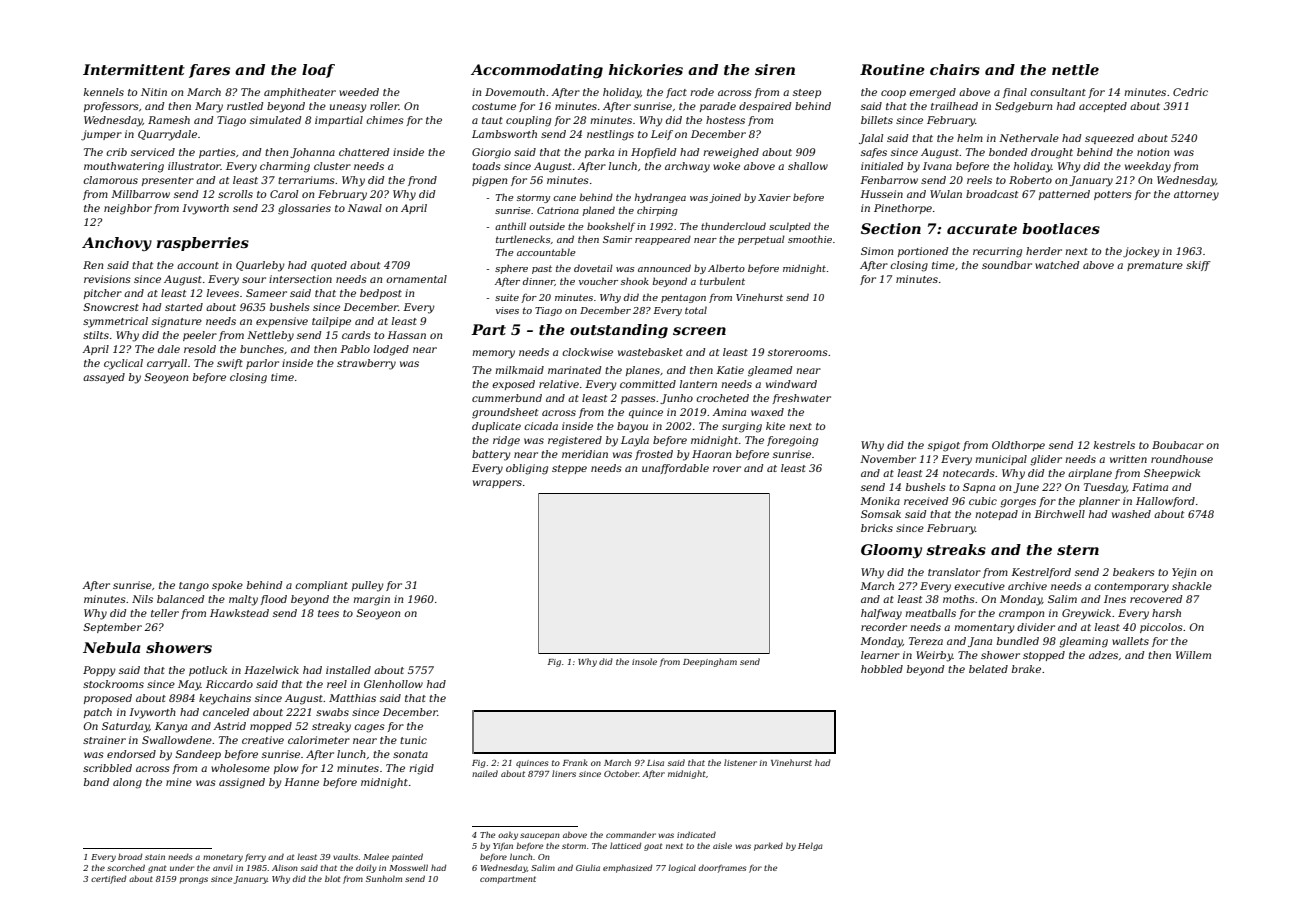 This document has width=1308, height=924. Describe the element at coordinates (722, 281) in the document. I see `turbulent` at that location.
